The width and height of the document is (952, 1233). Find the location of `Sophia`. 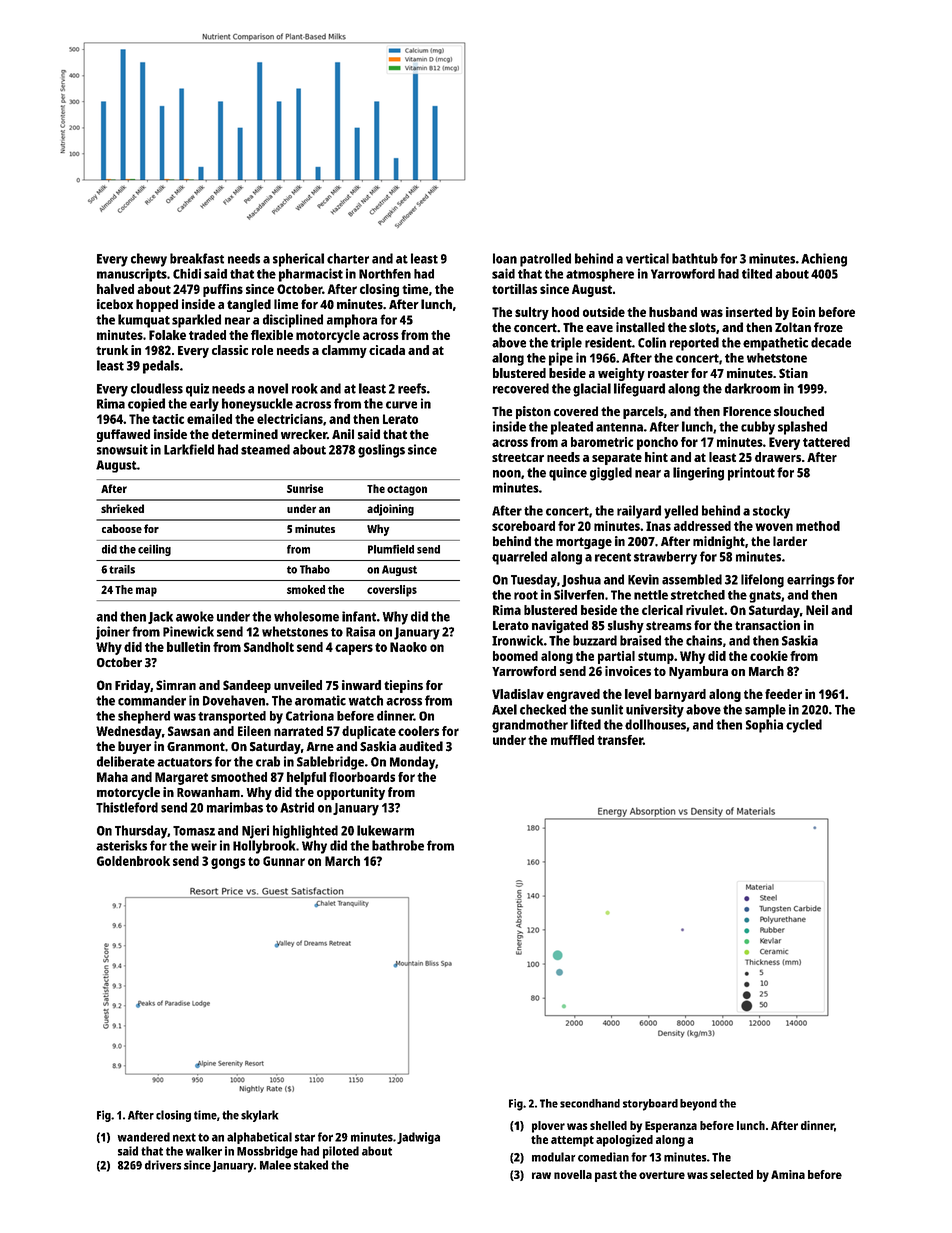

Sophia is located at coordinates (764, 726).
